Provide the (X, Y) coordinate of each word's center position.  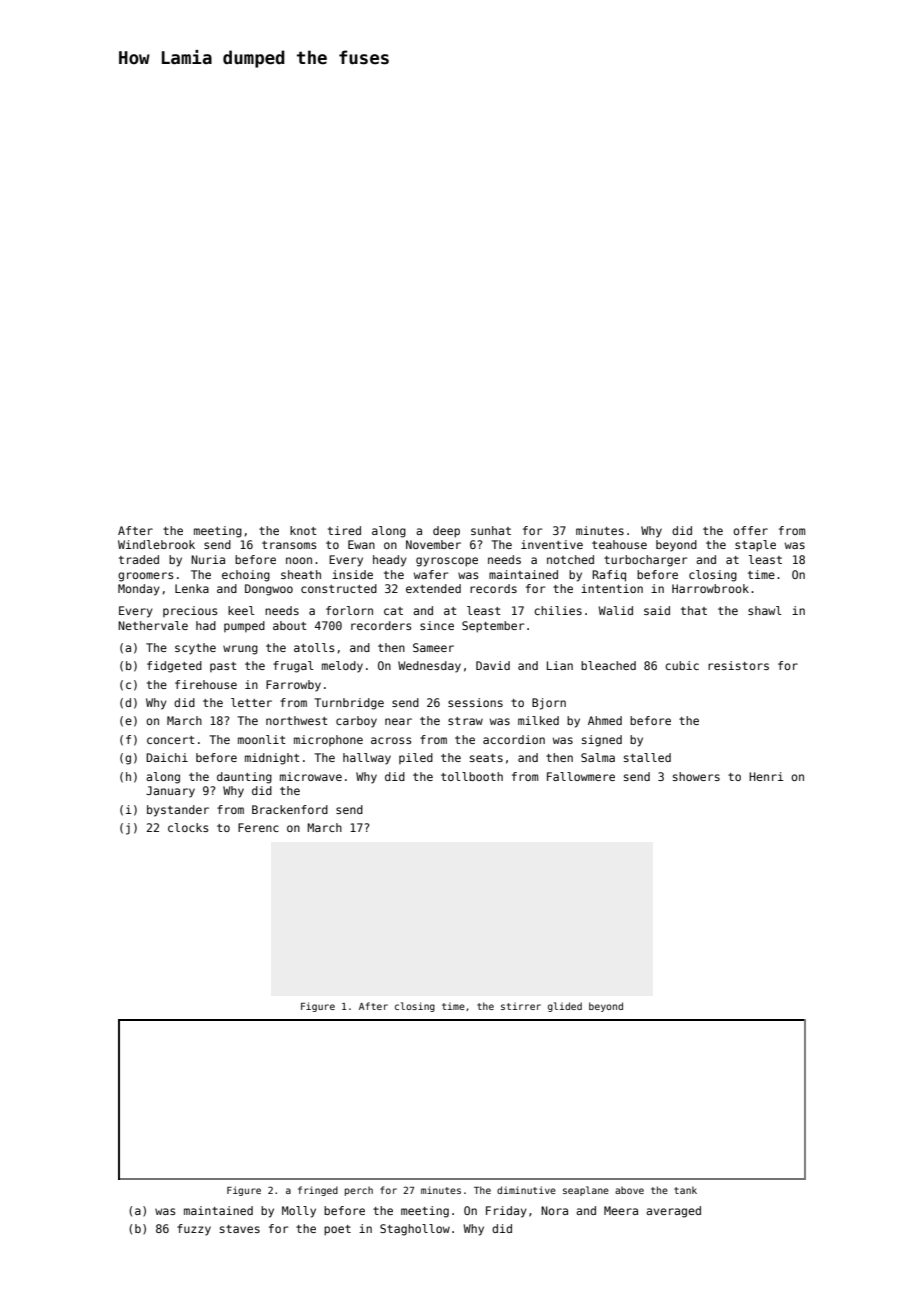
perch (359, 1191)
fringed (318, 1191)
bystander (178, 811)
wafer (431, 574)
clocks (188, 827)
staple (755, 546)
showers (696, 776)
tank (685, 1190)
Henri (766, 776)
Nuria (208, 559)
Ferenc (258, 827)
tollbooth (472, 776)
